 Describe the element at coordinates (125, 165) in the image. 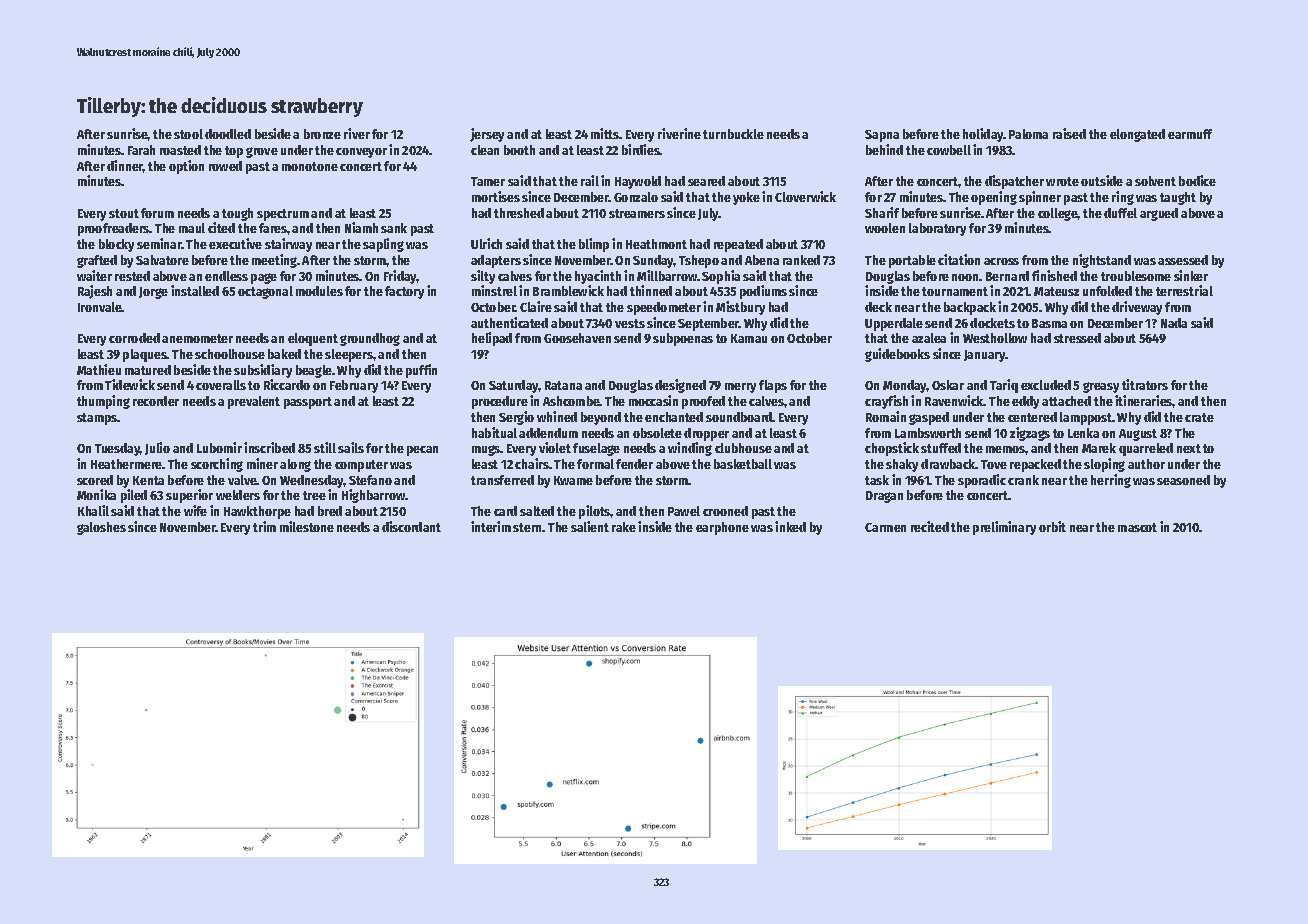

I see `dinner` at that location.
